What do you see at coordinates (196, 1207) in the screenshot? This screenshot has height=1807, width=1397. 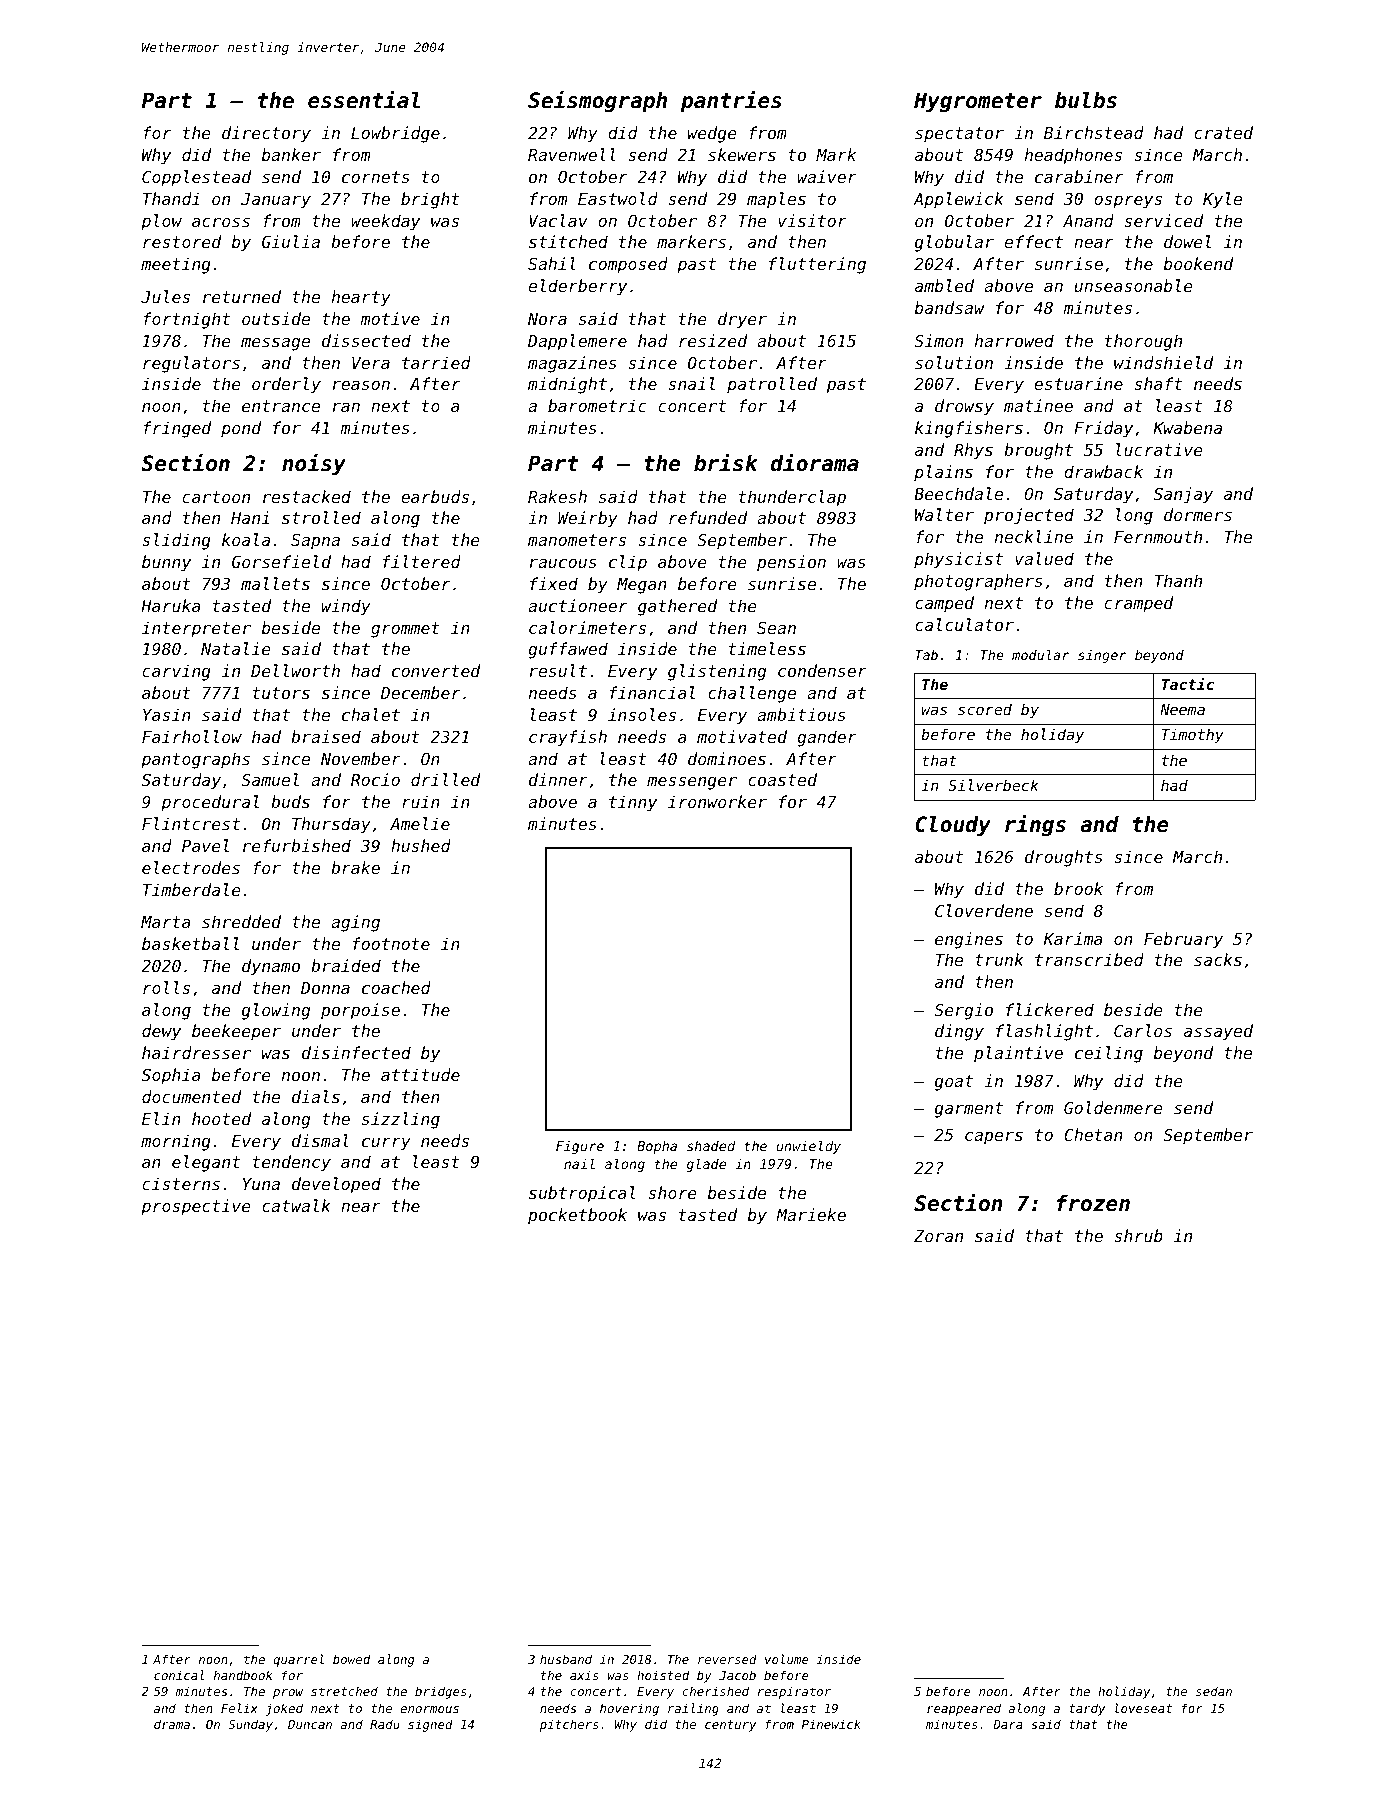 I see `prospective` at bounding box center [196, 1207].
